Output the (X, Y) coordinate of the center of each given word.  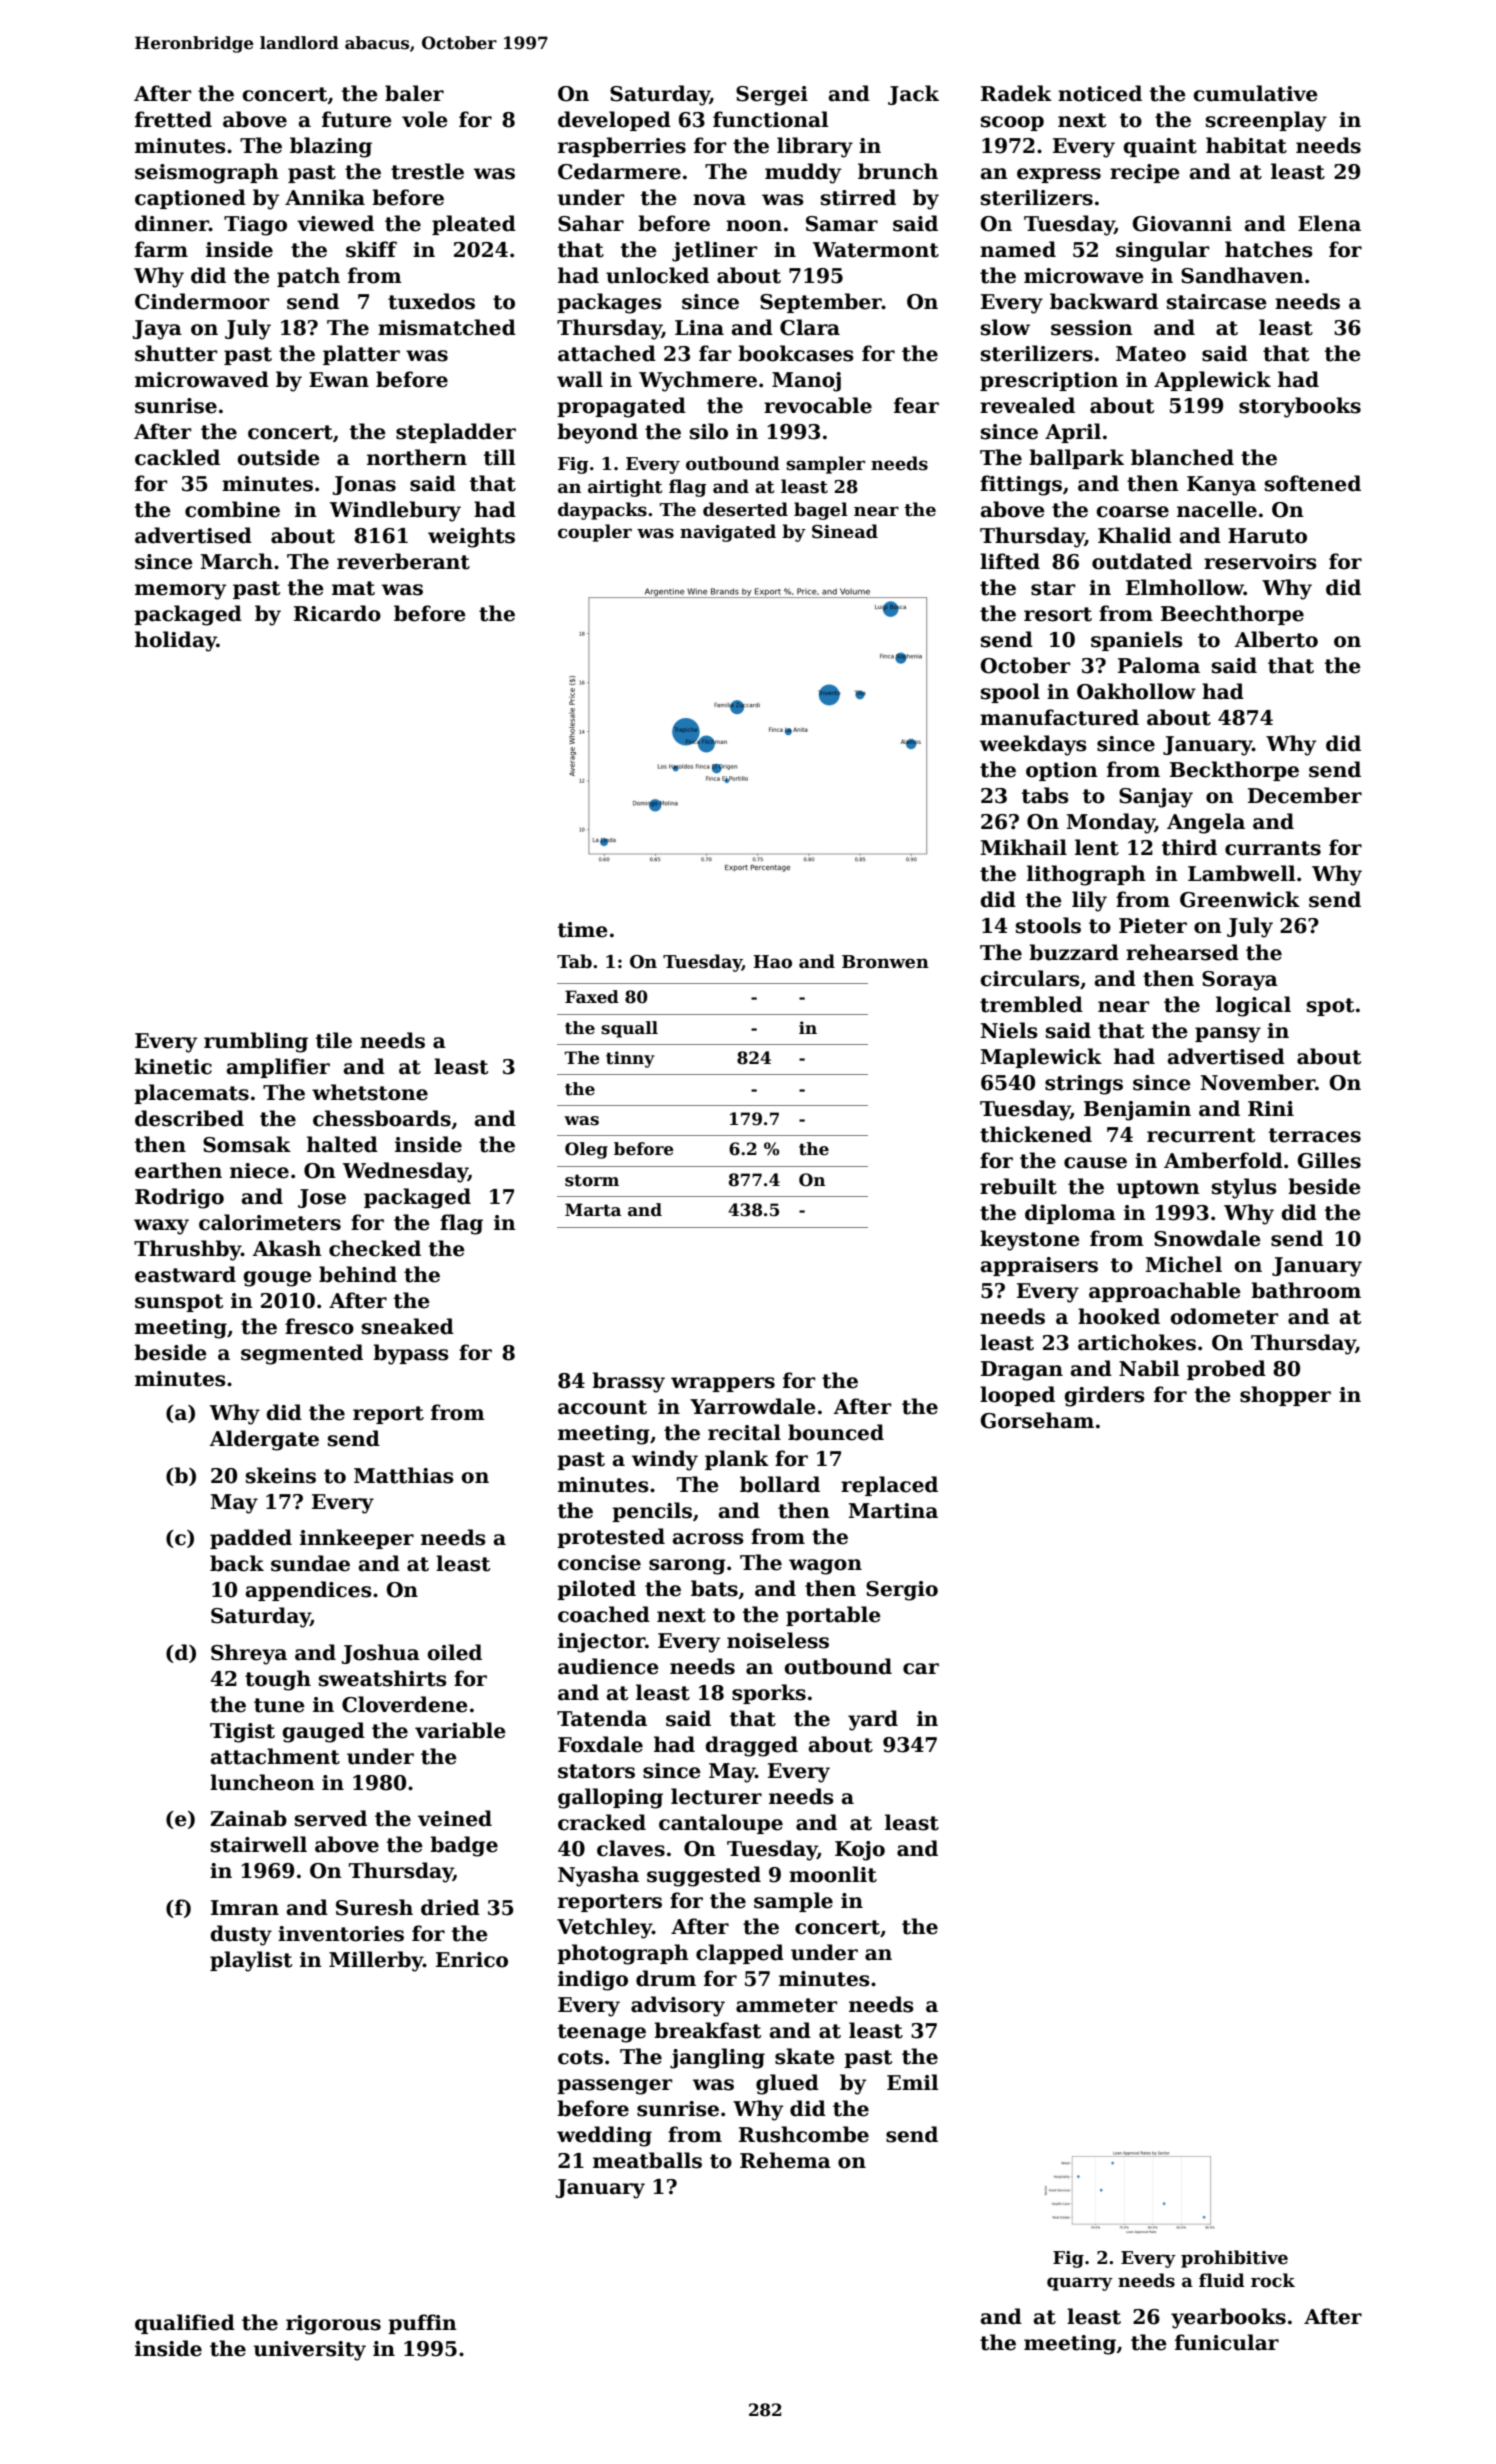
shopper (1285, 1396)
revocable (818, 405)
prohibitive (1234, 2259)
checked (375, 1248)
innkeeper (357, 1539)
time (583, 930)
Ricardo (337, 613)
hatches (1269, 249)
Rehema (785, 2160)
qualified (185, 2324)
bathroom (1306, 1290)
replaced (889, 1486)
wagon (825, 1567)
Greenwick (1240, 899)
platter (361, 355)
